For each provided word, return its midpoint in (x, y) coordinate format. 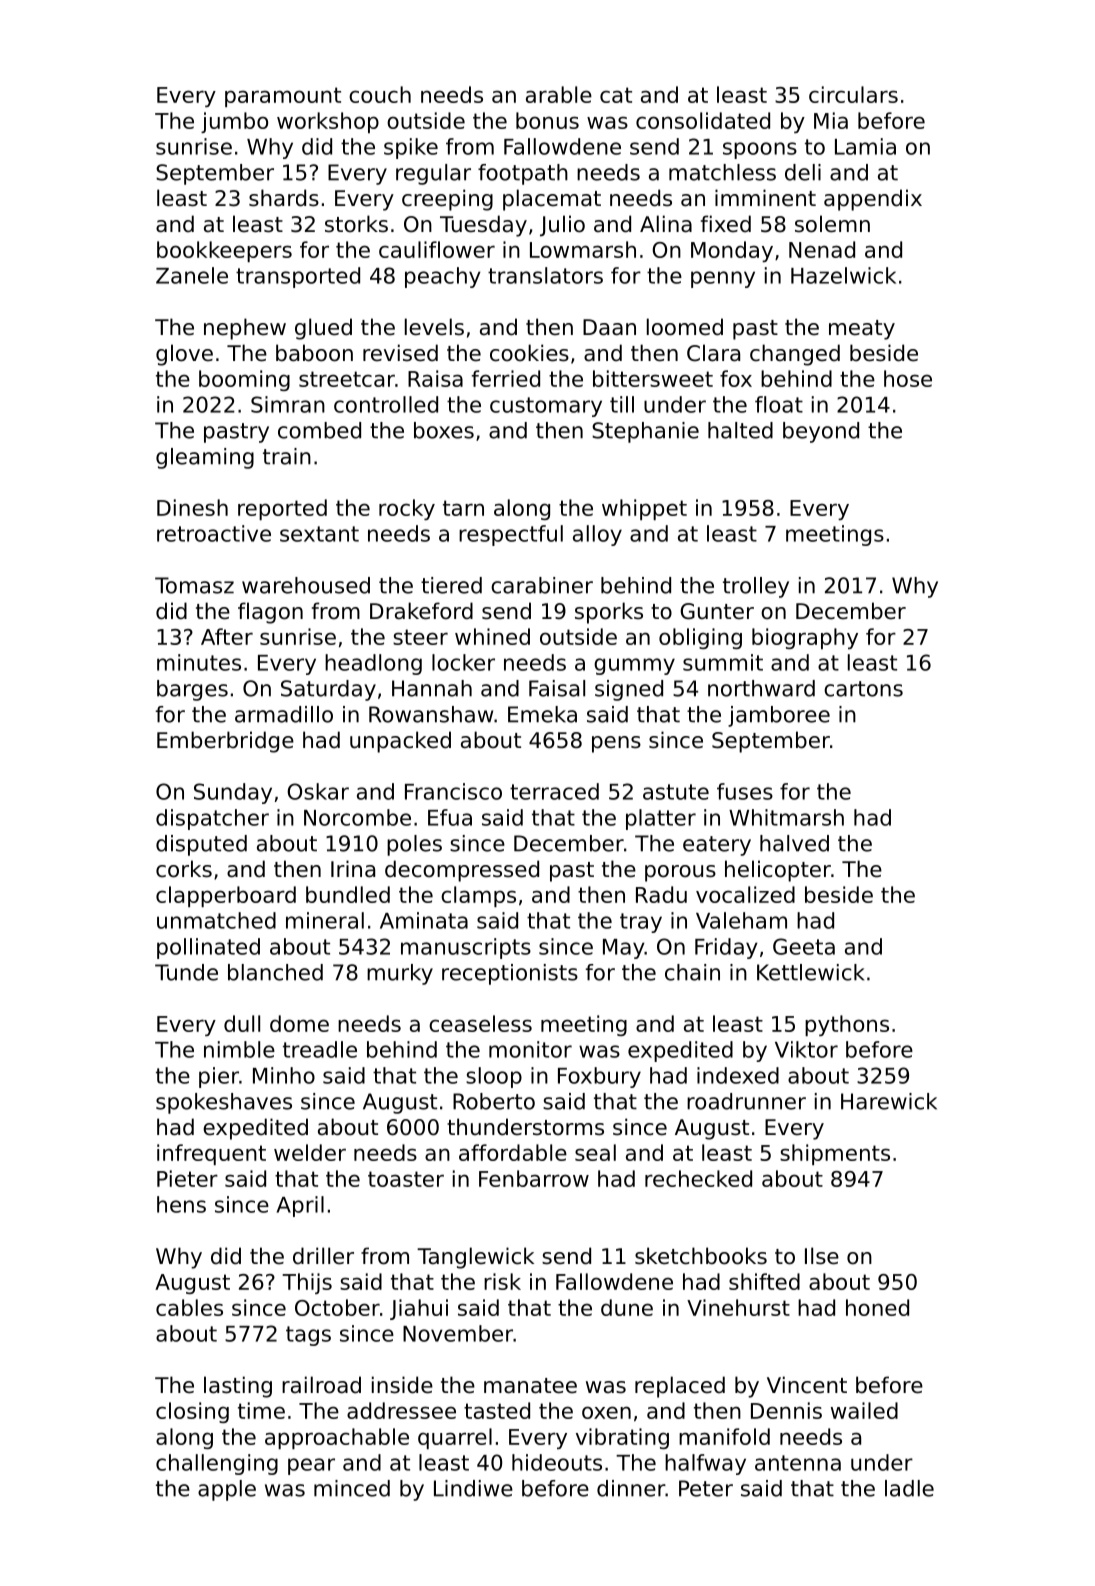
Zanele (192, 275)
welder (310, 1152)
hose (908, 378)
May (624, 949)
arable (559, 94)
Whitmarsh (786, 817)
